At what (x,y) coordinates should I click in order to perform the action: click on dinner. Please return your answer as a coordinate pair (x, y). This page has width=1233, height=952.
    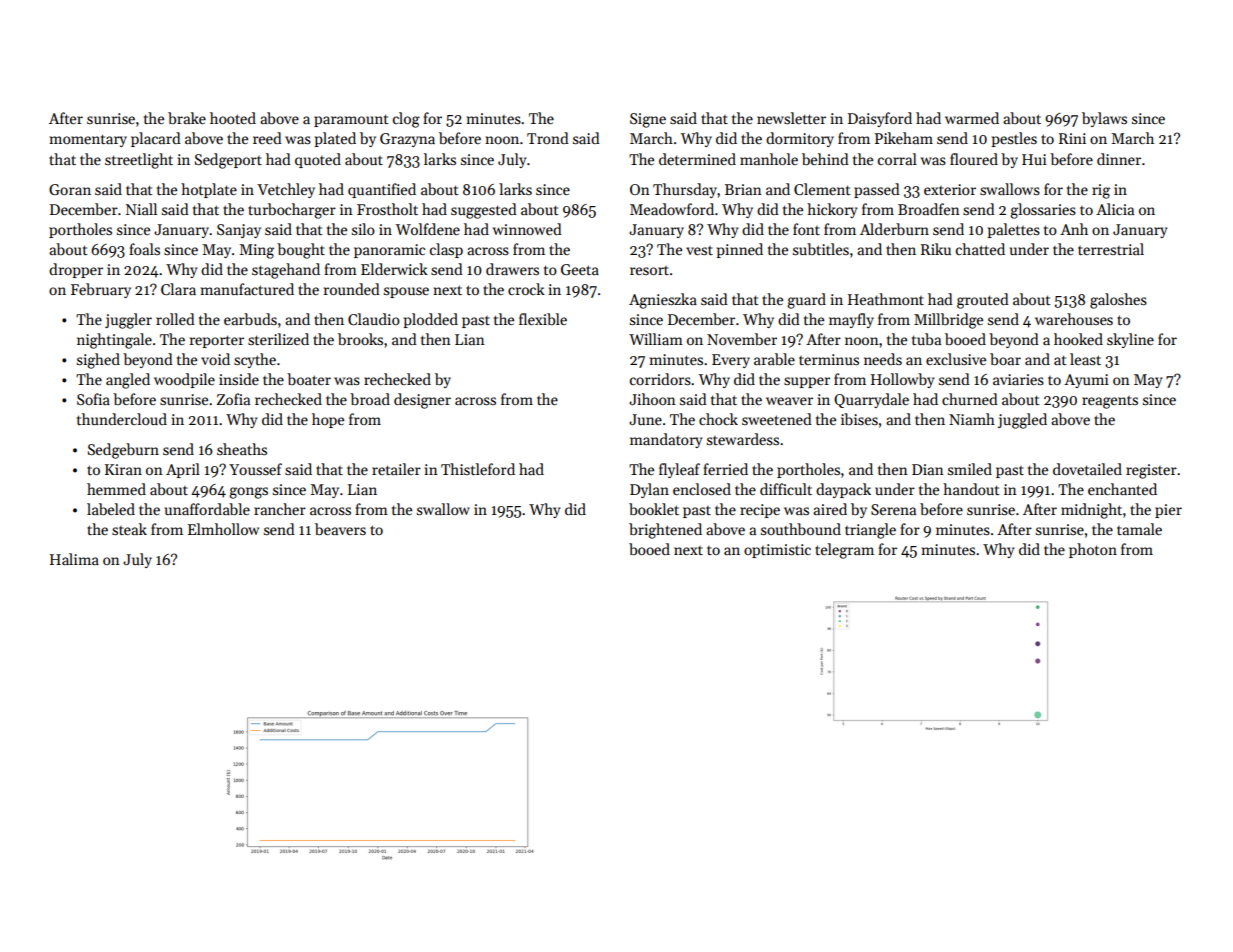
    Looking at the image, I should click on (1119, 159).
